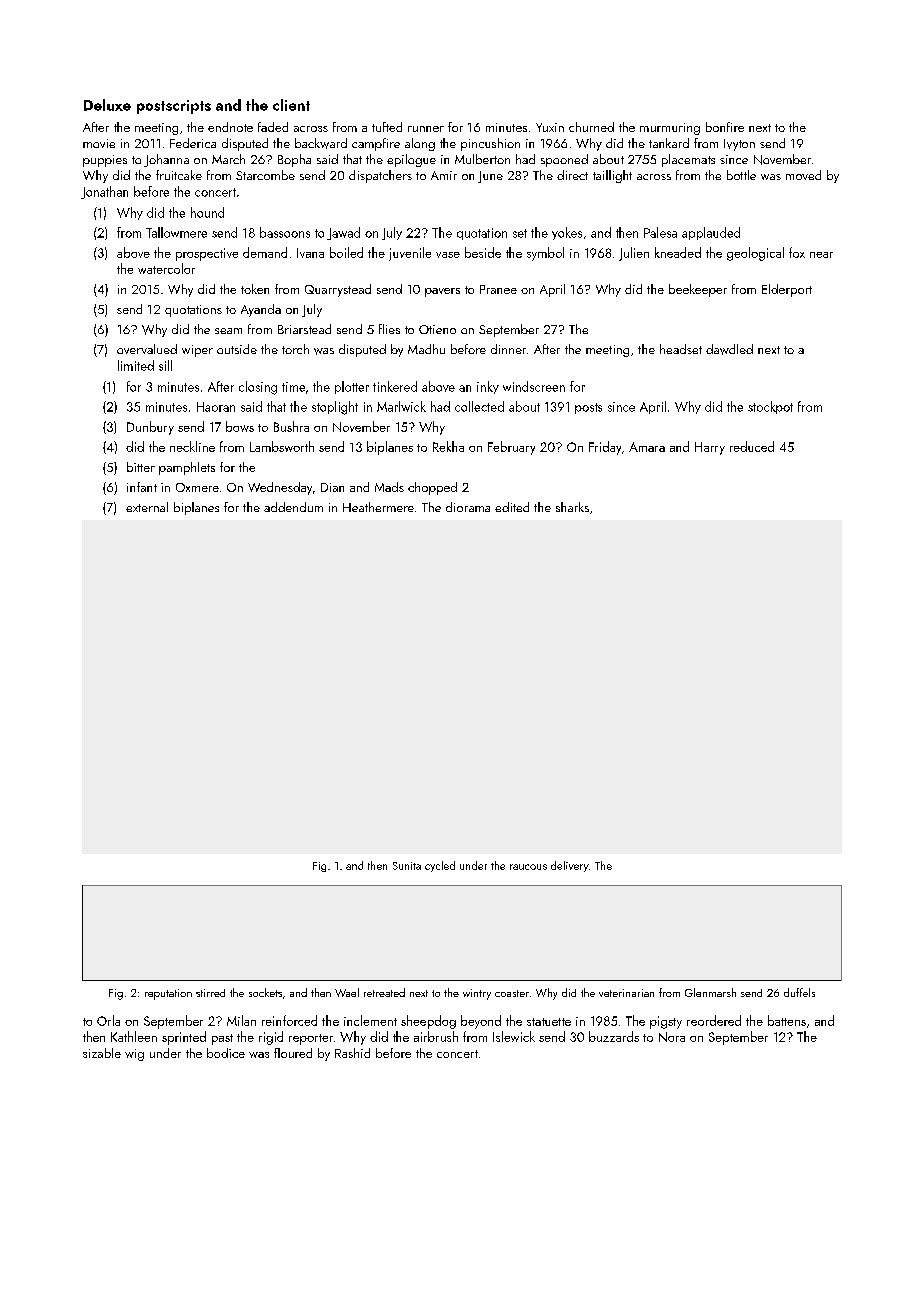 Image resolution: width=924 pixels, height=1308 pixels. I want to click on stockpot, so click(770, 407).
